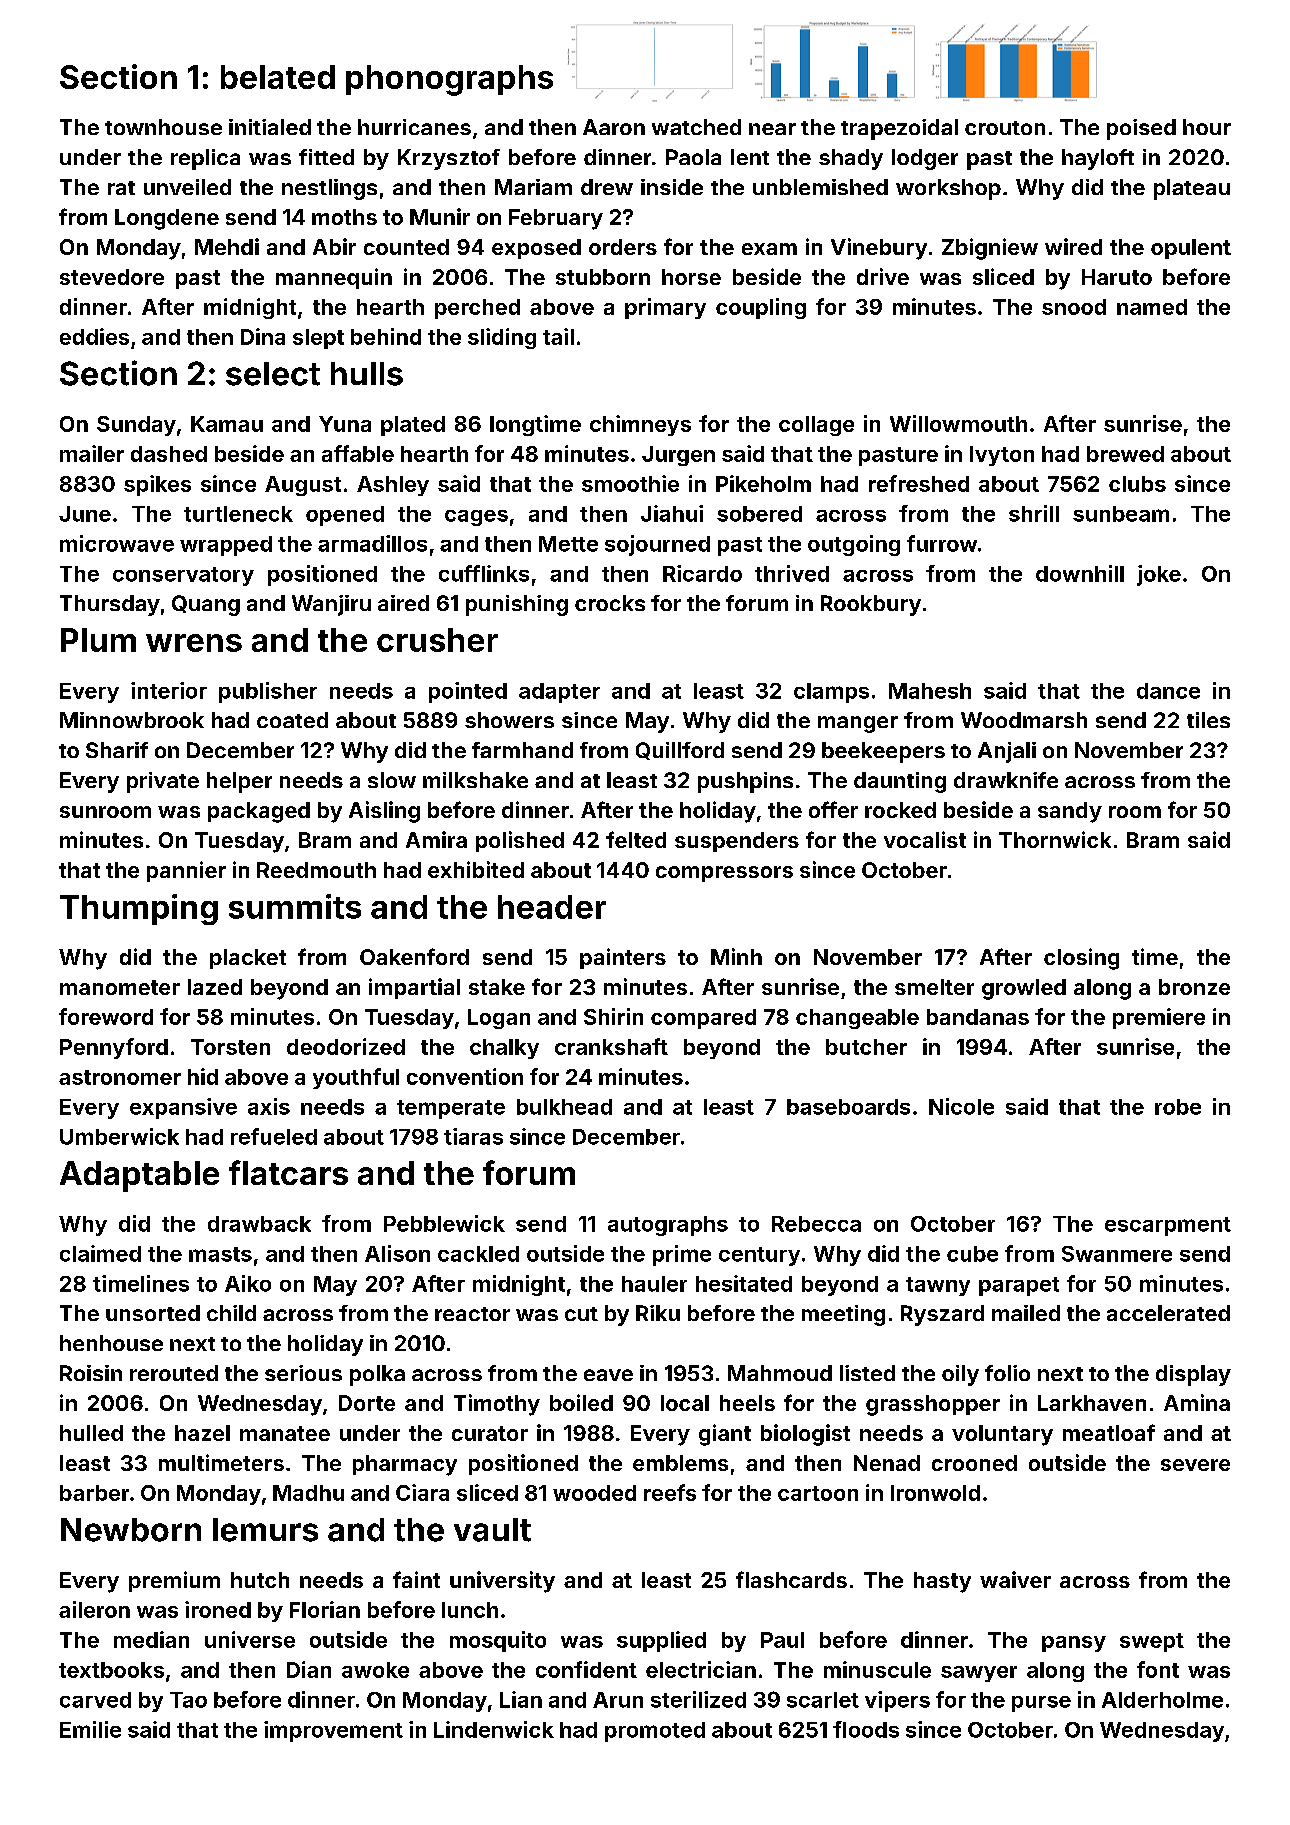  What do you see at coordinates (769, 249) in the screenshot?
I see `exam` at bounding box center [769, 249].
